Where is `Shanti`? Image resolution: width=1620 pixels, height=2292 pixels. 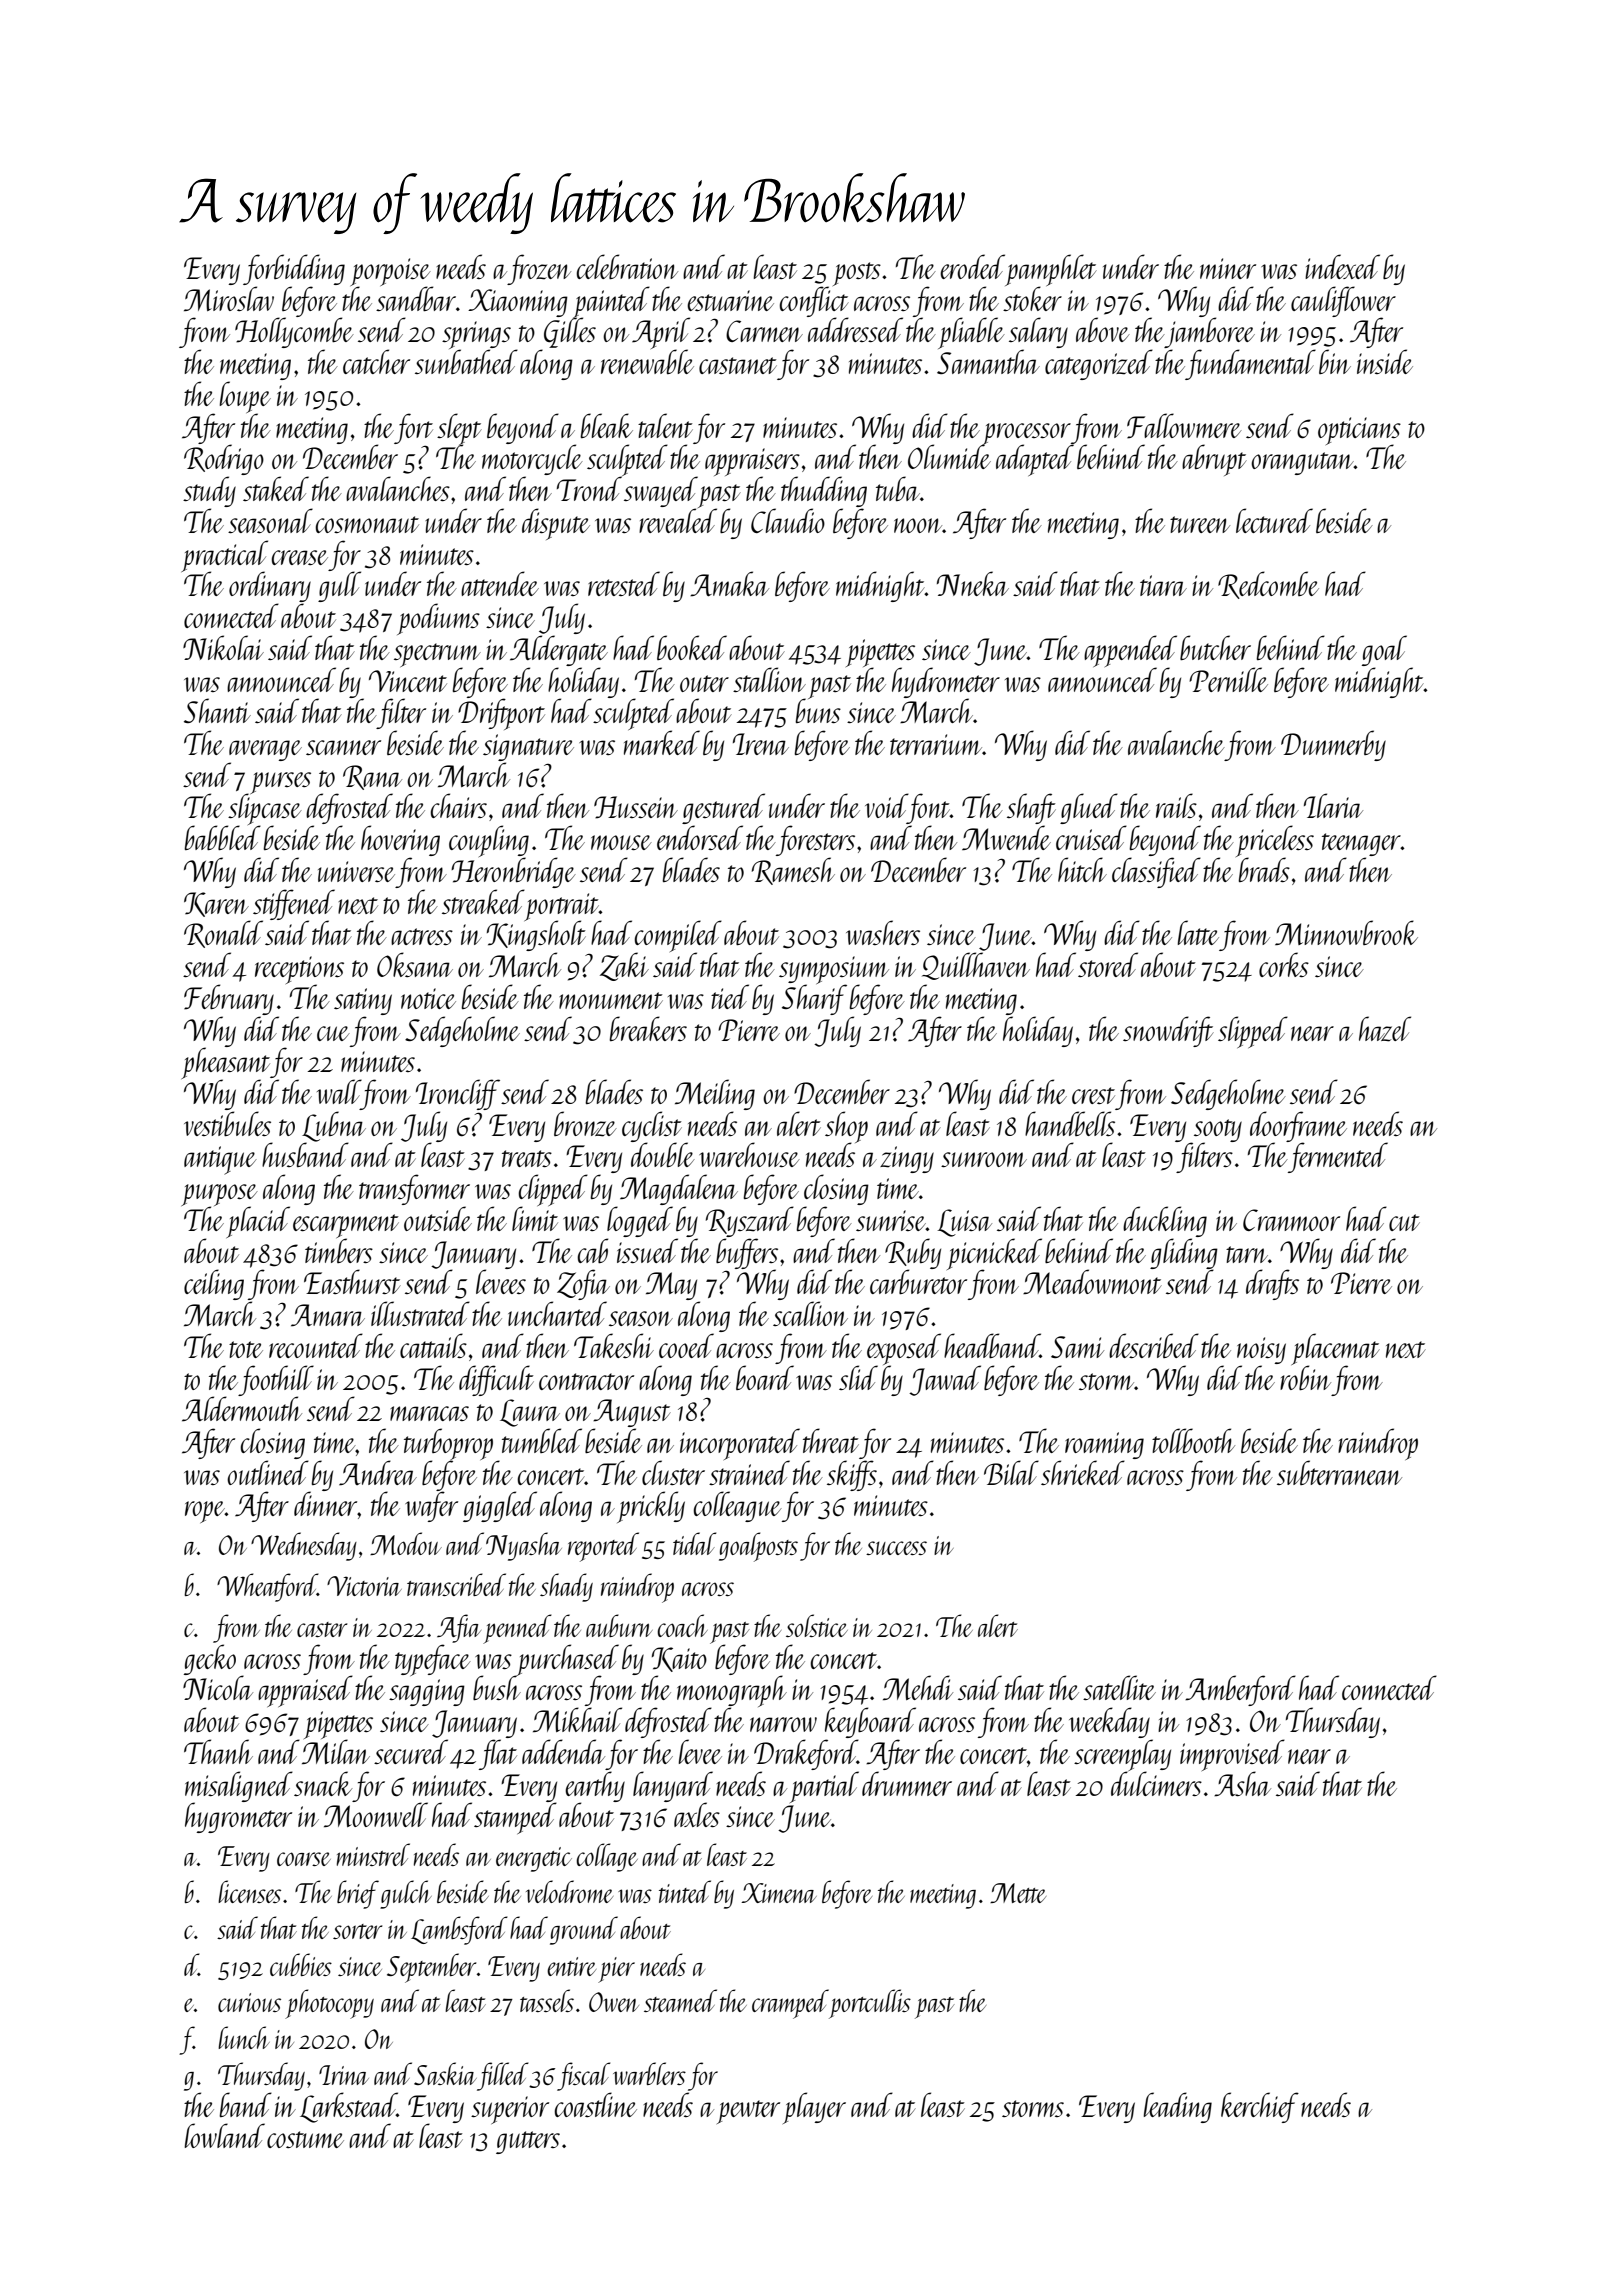
Shanti is located at coordinates (217, 710).
